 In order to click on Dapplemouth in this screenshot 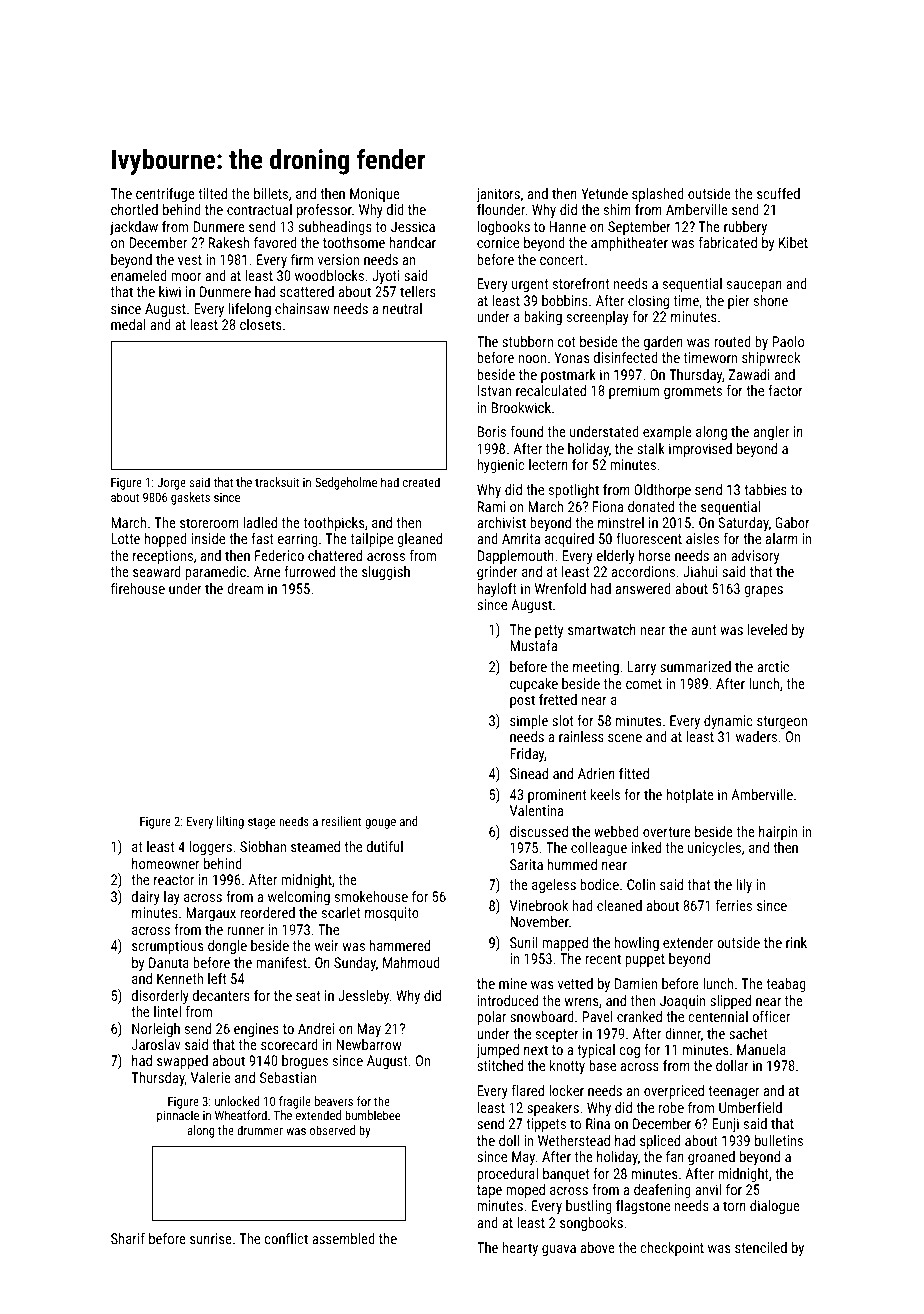, I will do `click(516, 557)`.
